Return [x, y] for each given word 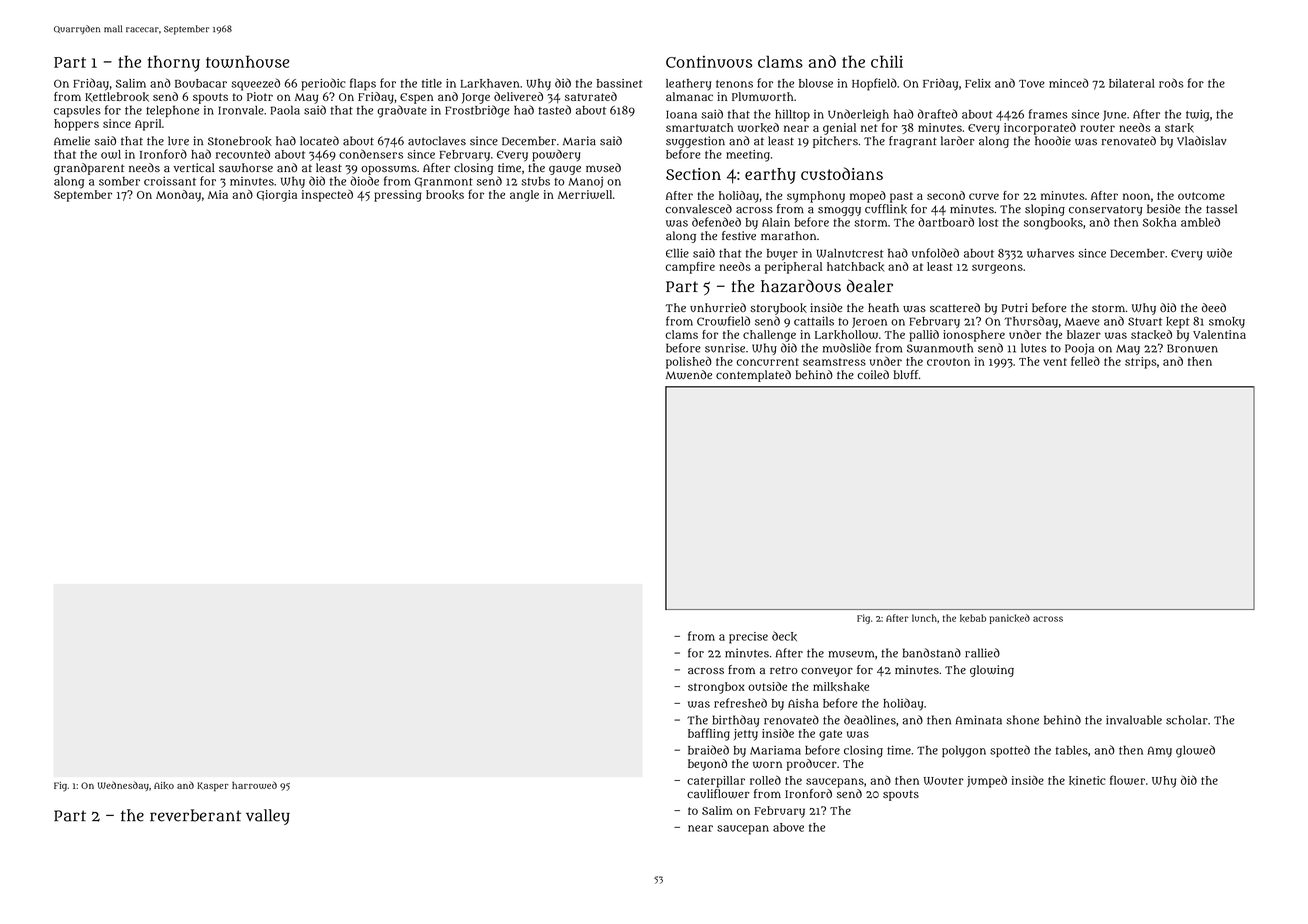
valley [268, 817]
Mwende [689, 375]
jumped [987, 782]
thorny [174, 63]
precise [748, 638]
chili [887, 61]
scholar [1187, 720]
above [788, 827]
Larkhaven [489, 83]
